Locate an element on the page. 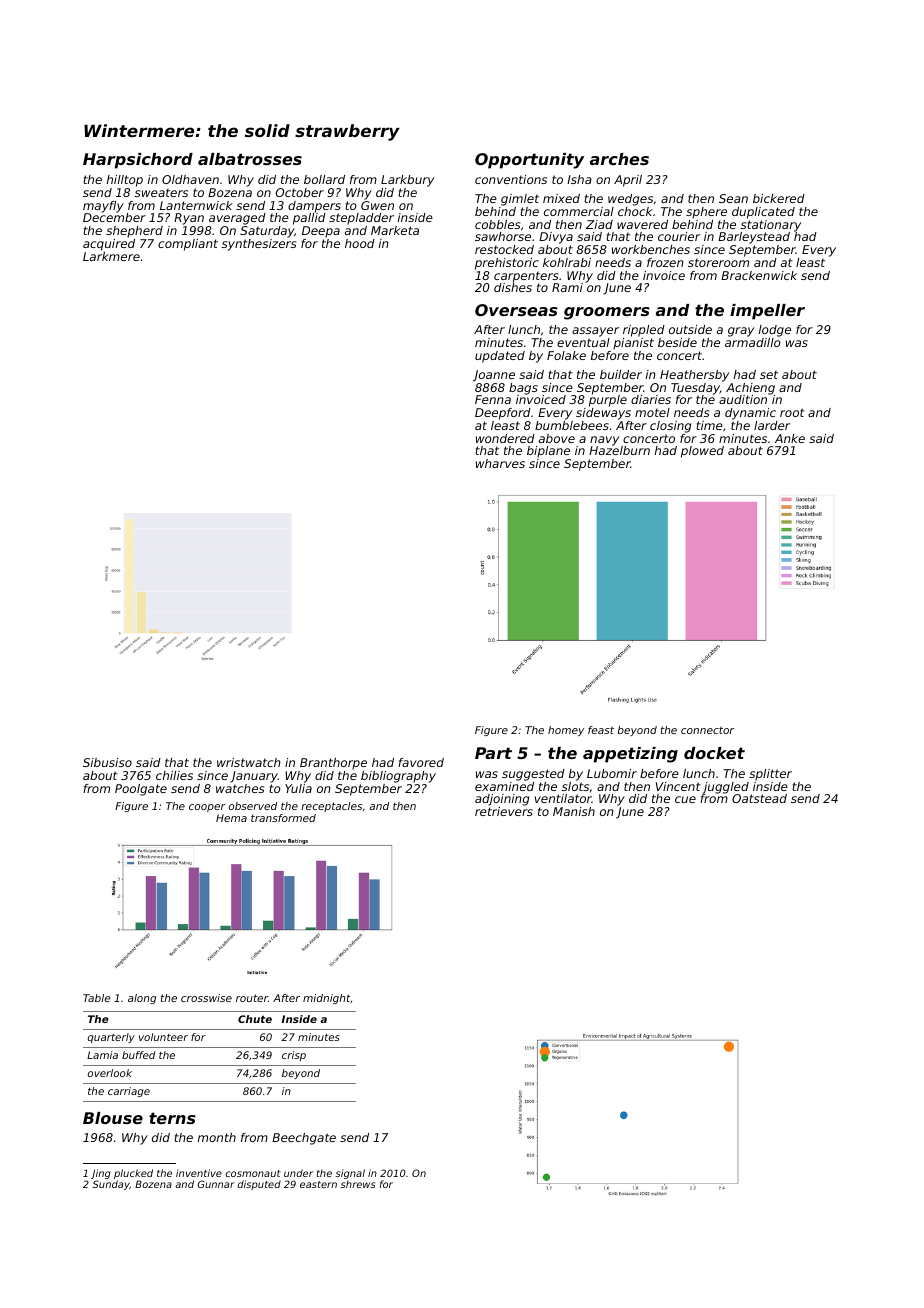  chilies is located at coordinates (174, 775).
